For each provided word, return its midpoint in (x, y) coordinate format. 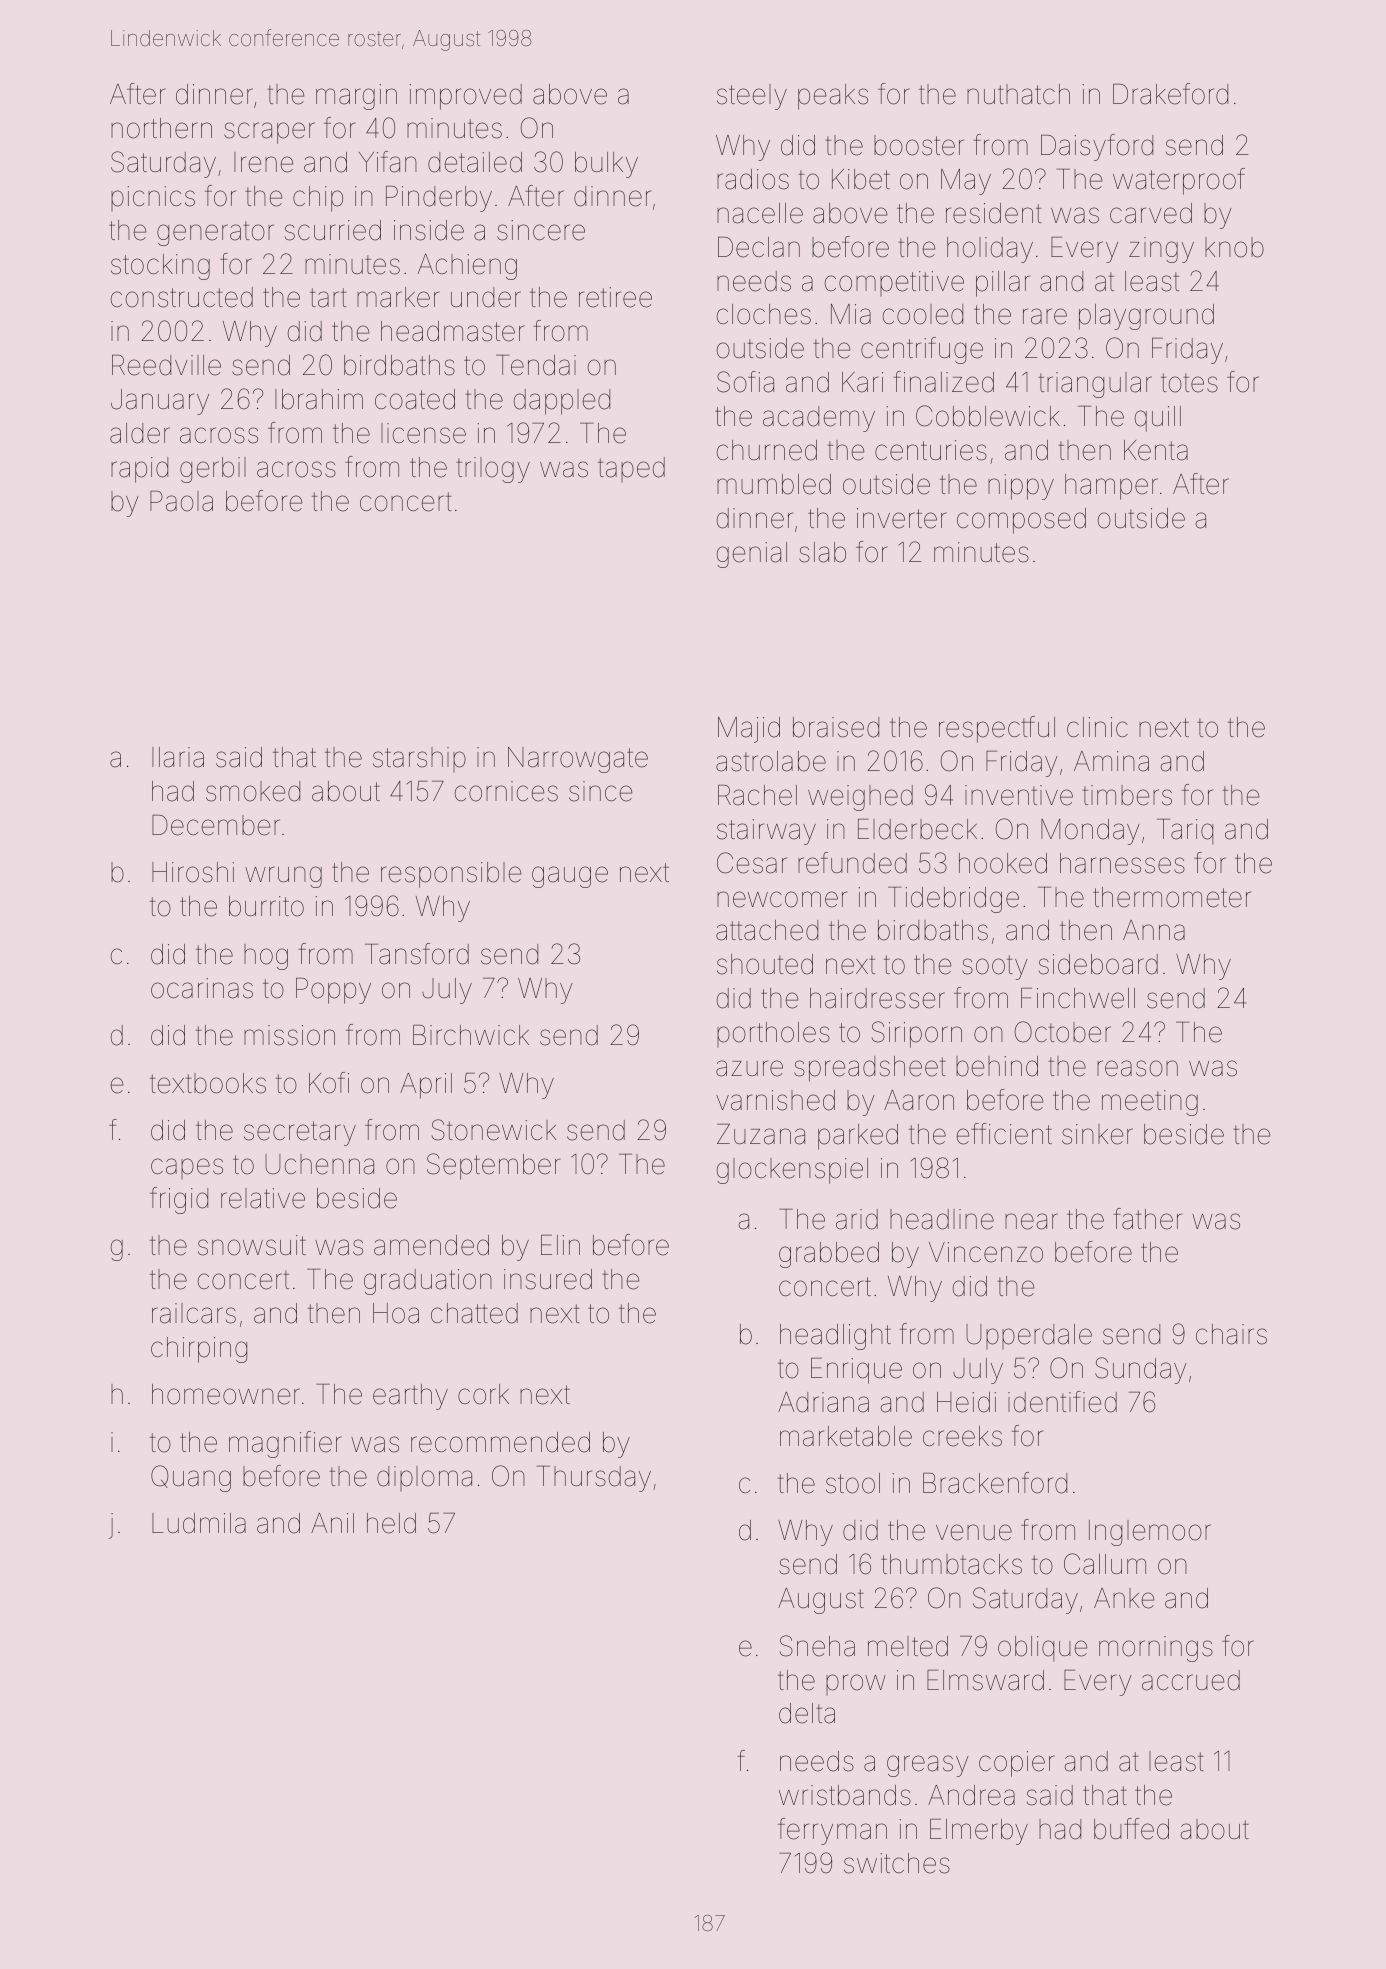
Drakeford (1170, 94)
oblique (1042, 1649)
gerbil (213, 470)
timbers (1127, 795)
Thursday (594, 1479)
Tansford (417, 954)
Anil (332, 1523)
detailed (475, 162)
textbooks (208, 1083)
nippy (1021, 487)
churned (767, 450)
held (391, 1523)
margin (356, 97)
